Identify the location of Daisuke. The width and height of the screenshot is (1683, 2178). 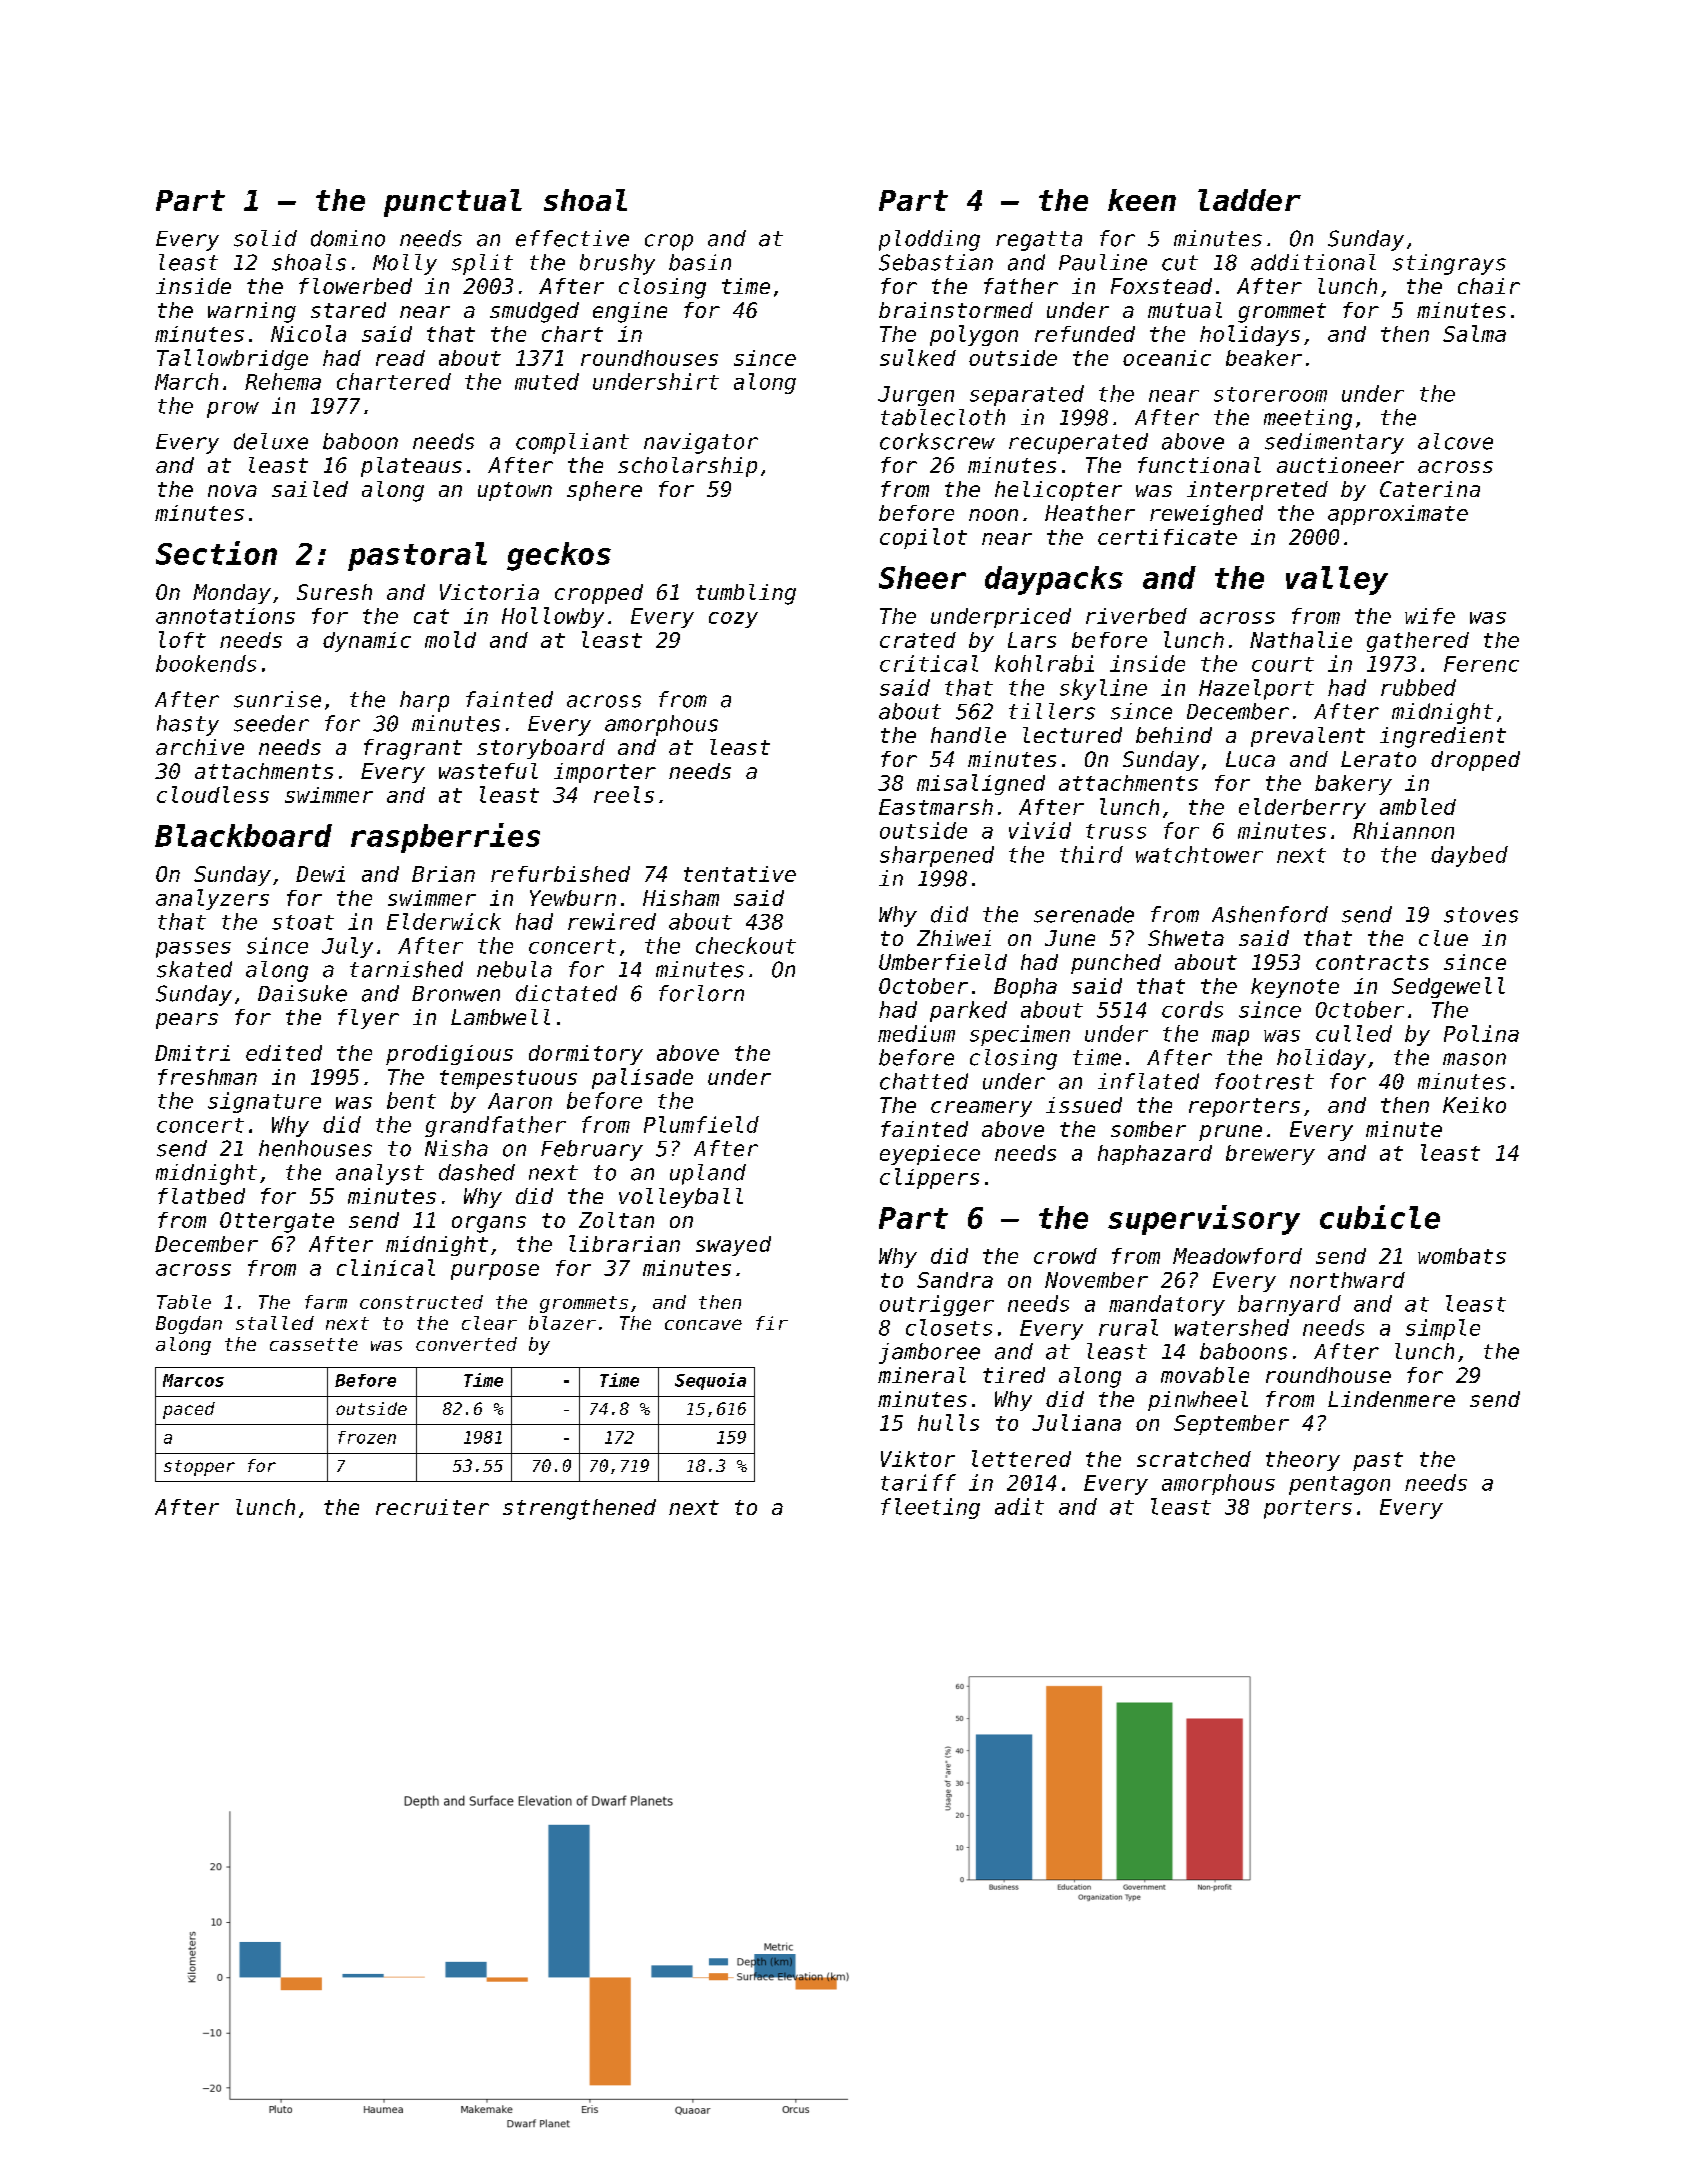
(302, 993).
